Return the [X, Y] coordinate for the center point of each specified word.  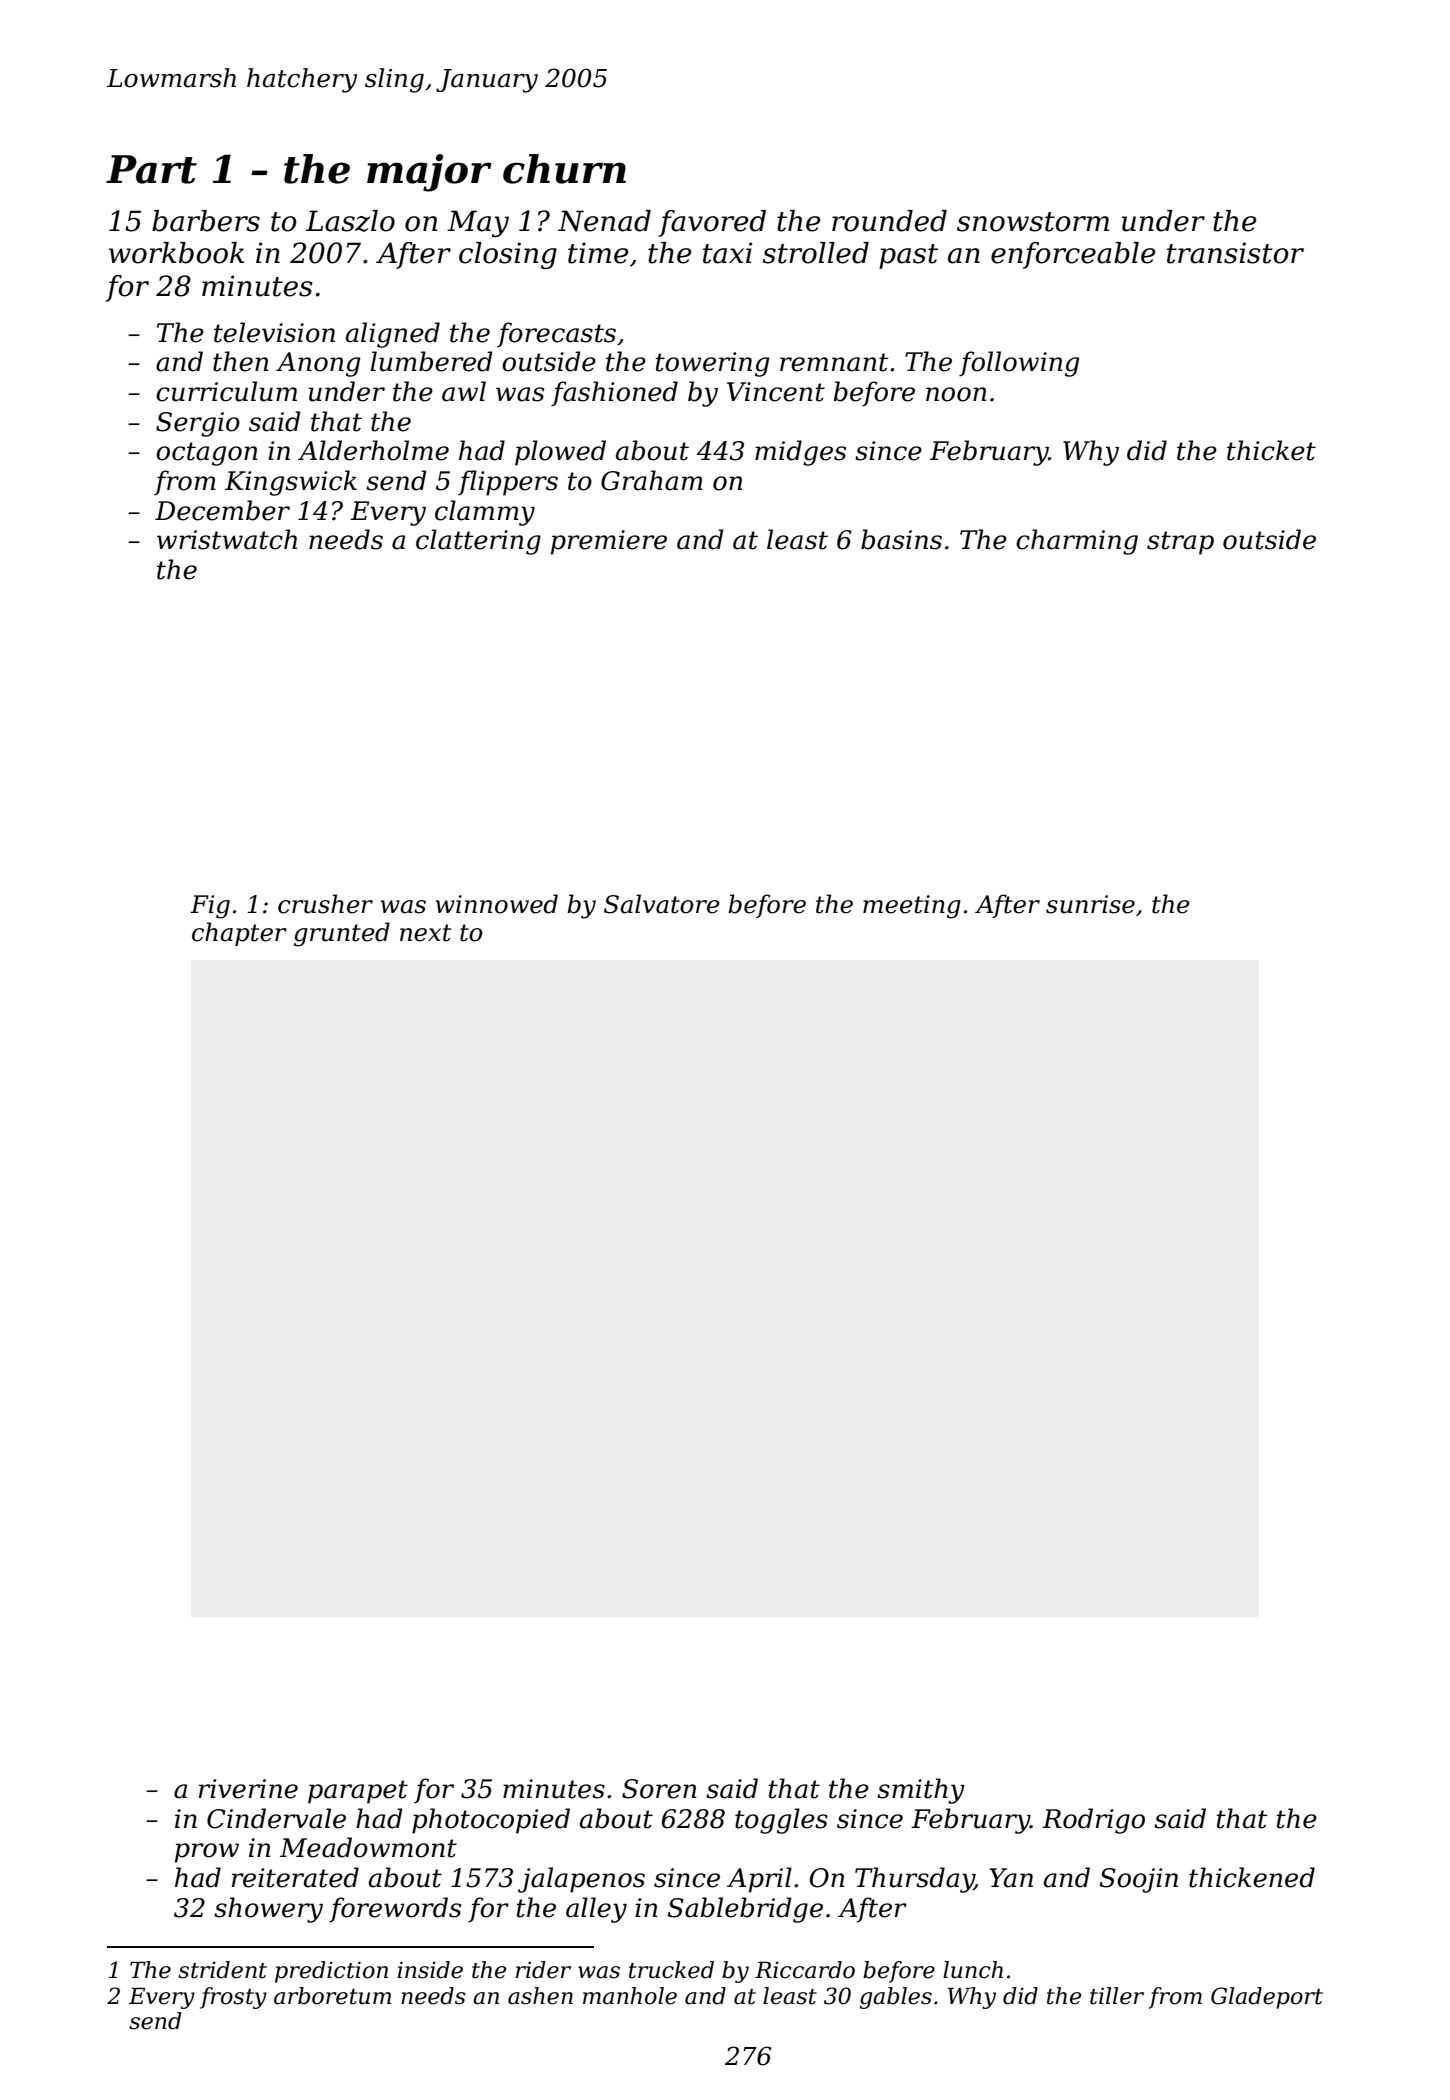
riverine [248, 1789]
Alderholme [373, 450]
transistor [1235, 253]
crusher [325, 904]
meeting [912, 907]
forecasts [556, 335]
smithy [921, 1791]
